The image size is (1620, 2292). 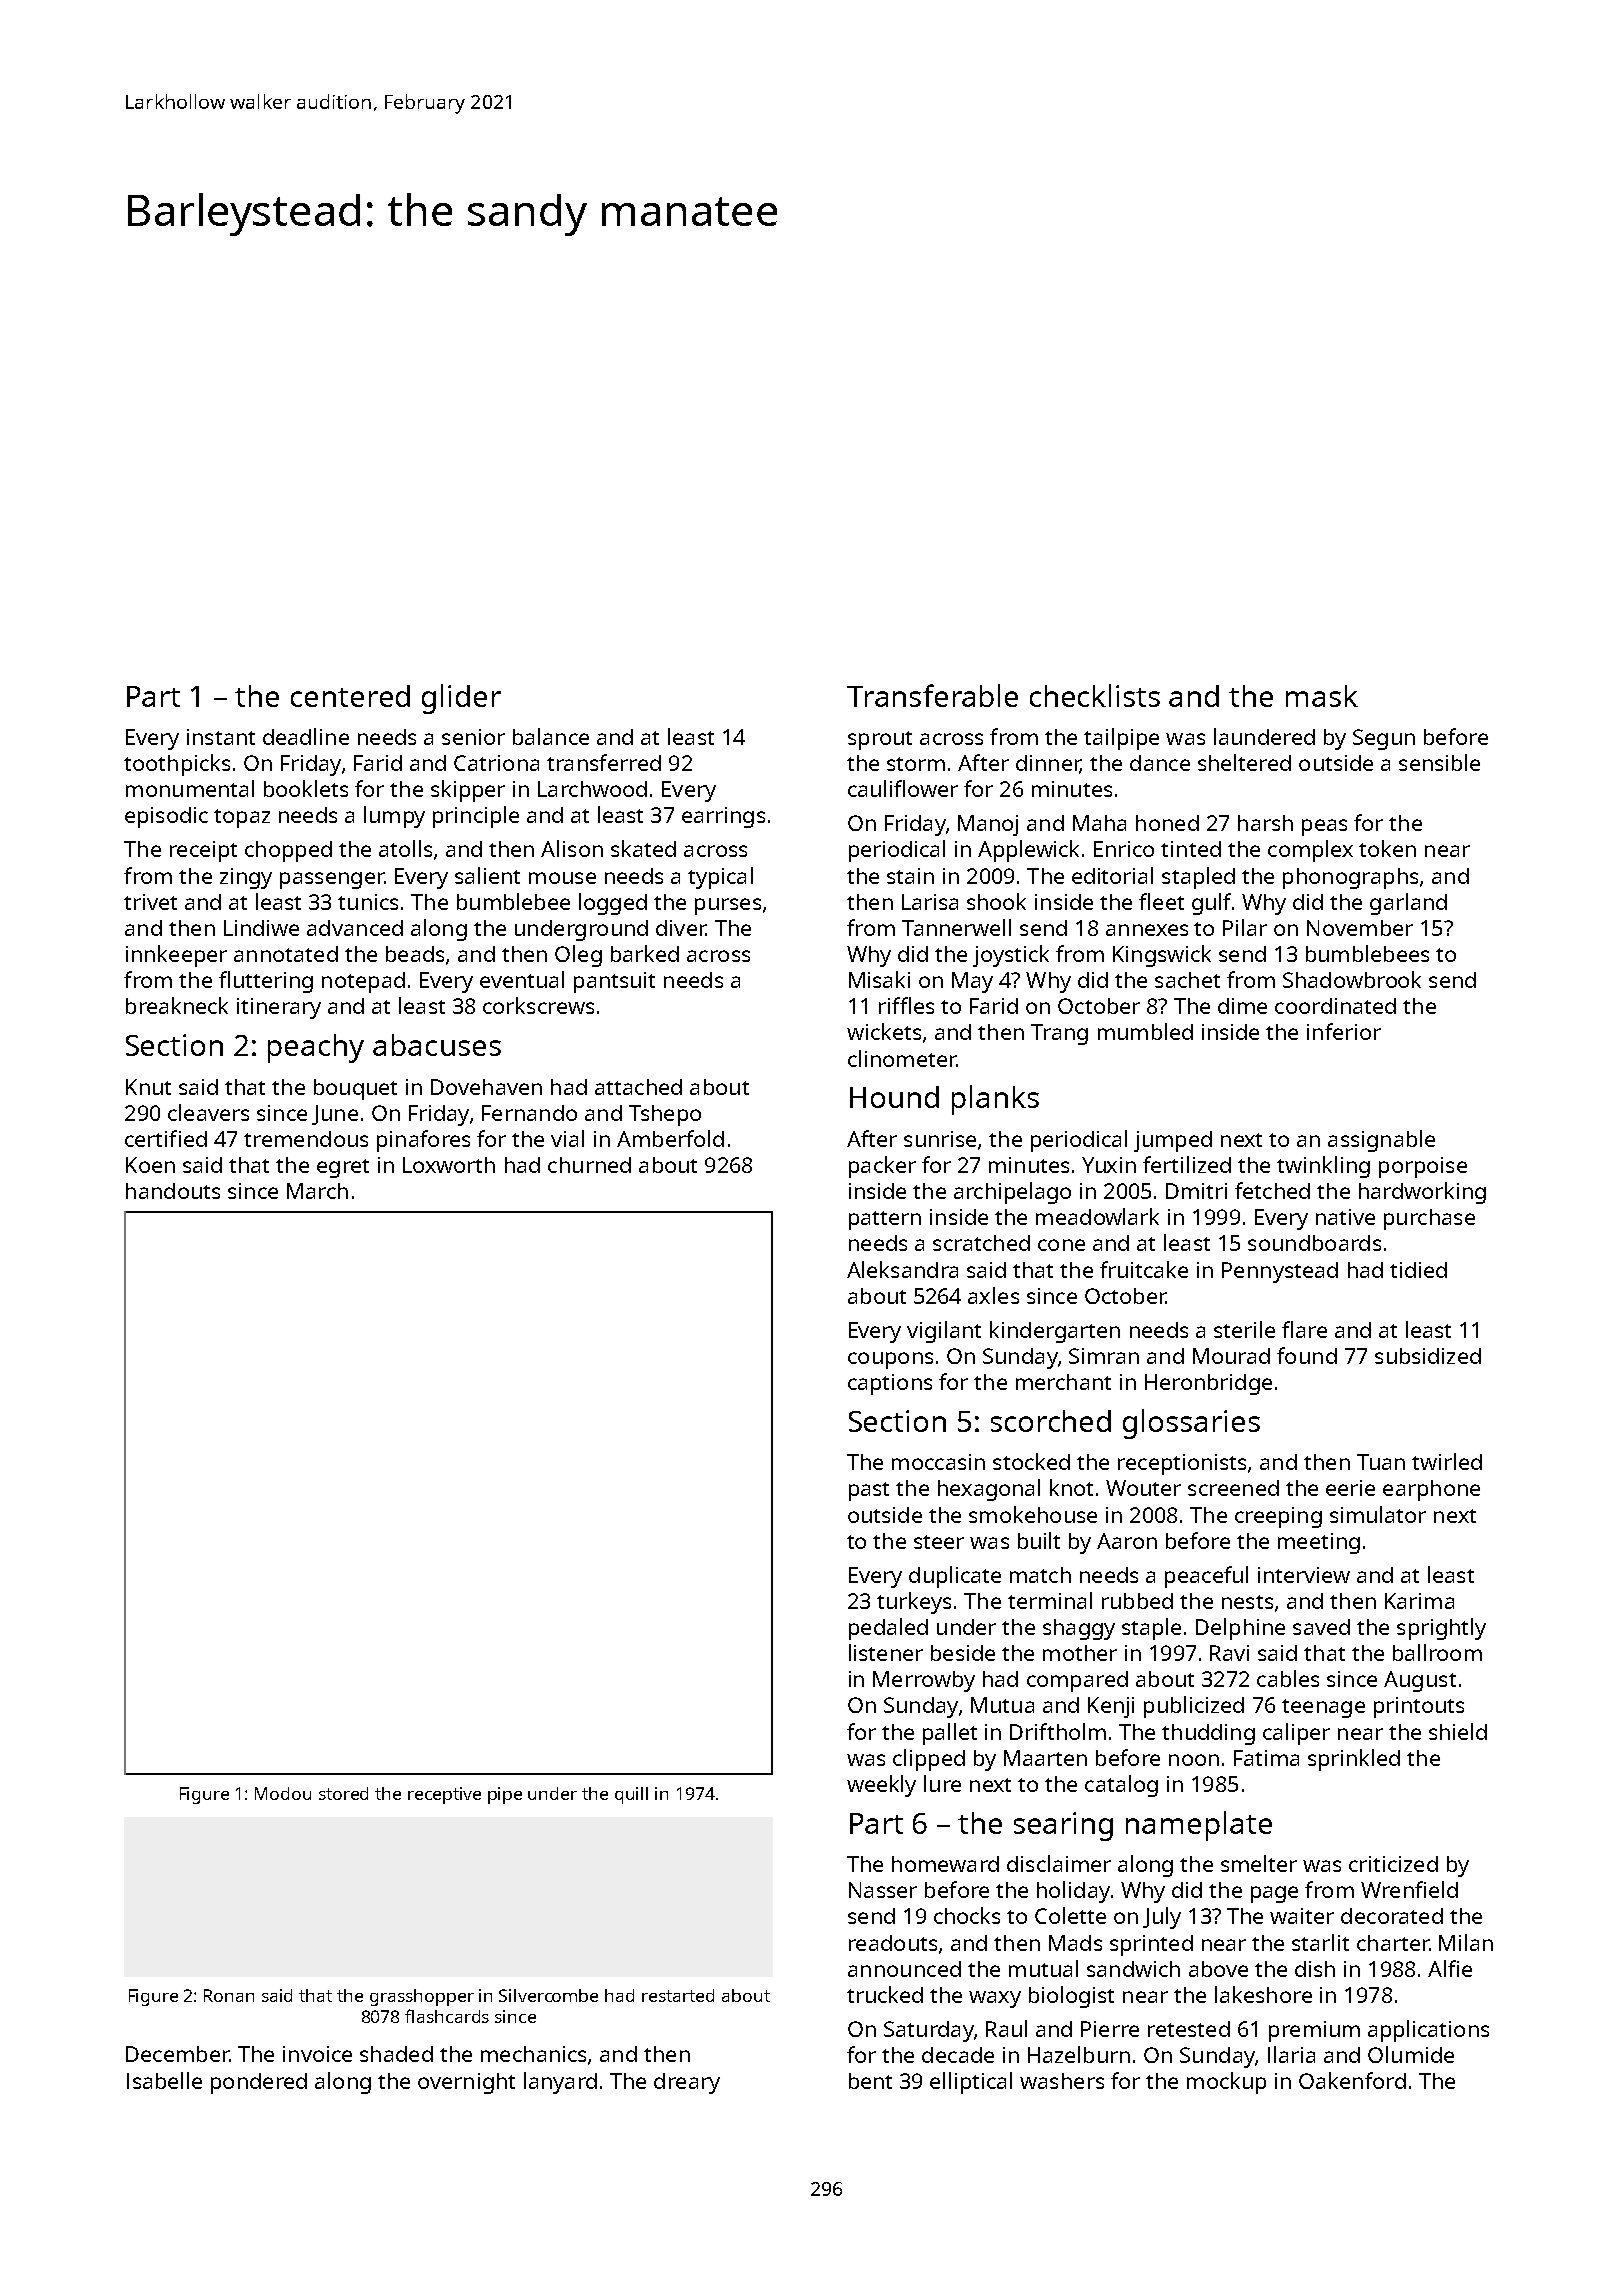 I want to click on Isabelle, so click(x=164, y=2080).
